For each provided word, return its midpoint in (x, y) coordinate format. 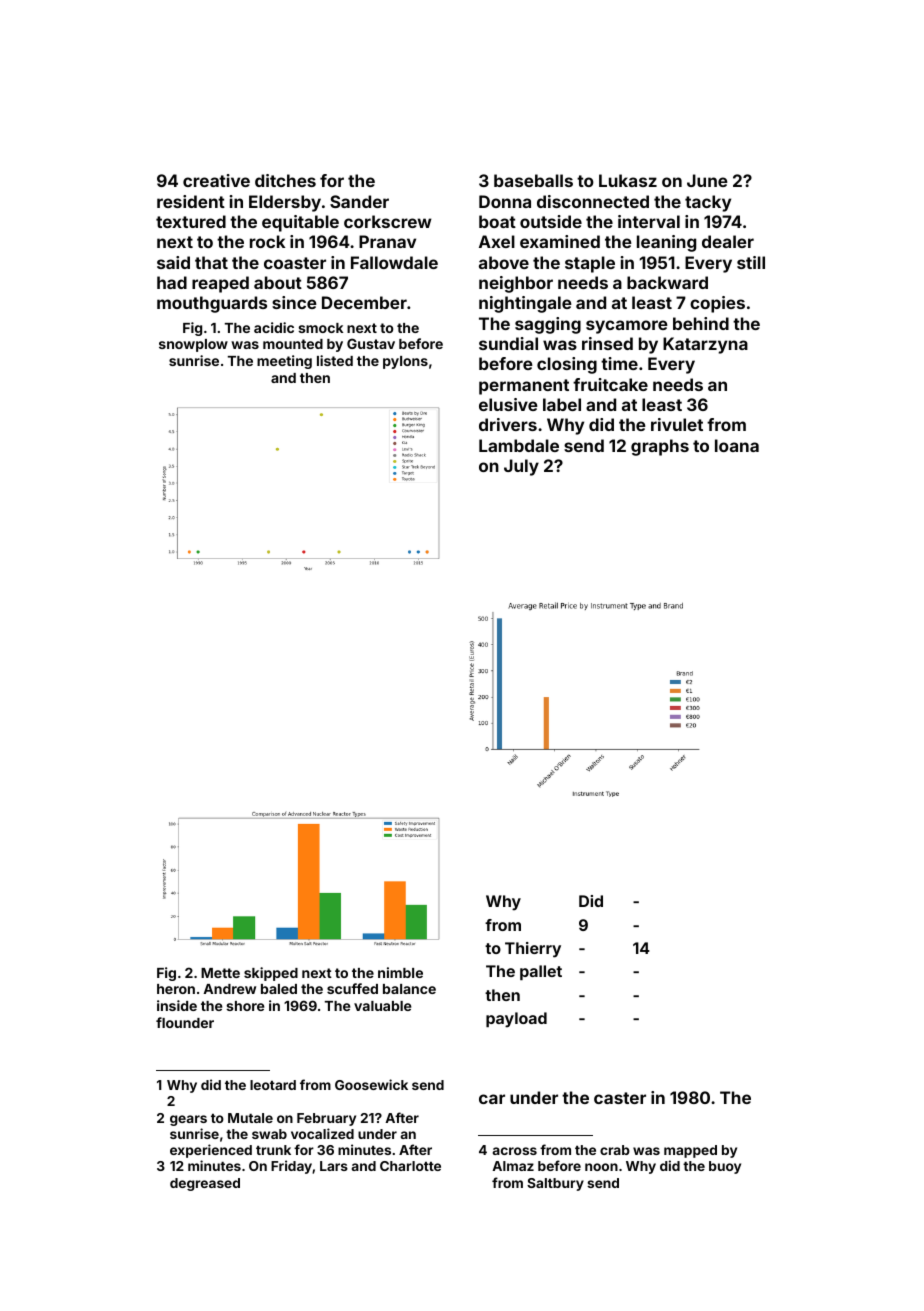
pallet (541, 972)
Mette (220, 973)
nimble (400, 972)
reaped (220, 284)
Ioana (737, 445)
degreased (205, 1184)
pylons (405, 362)
